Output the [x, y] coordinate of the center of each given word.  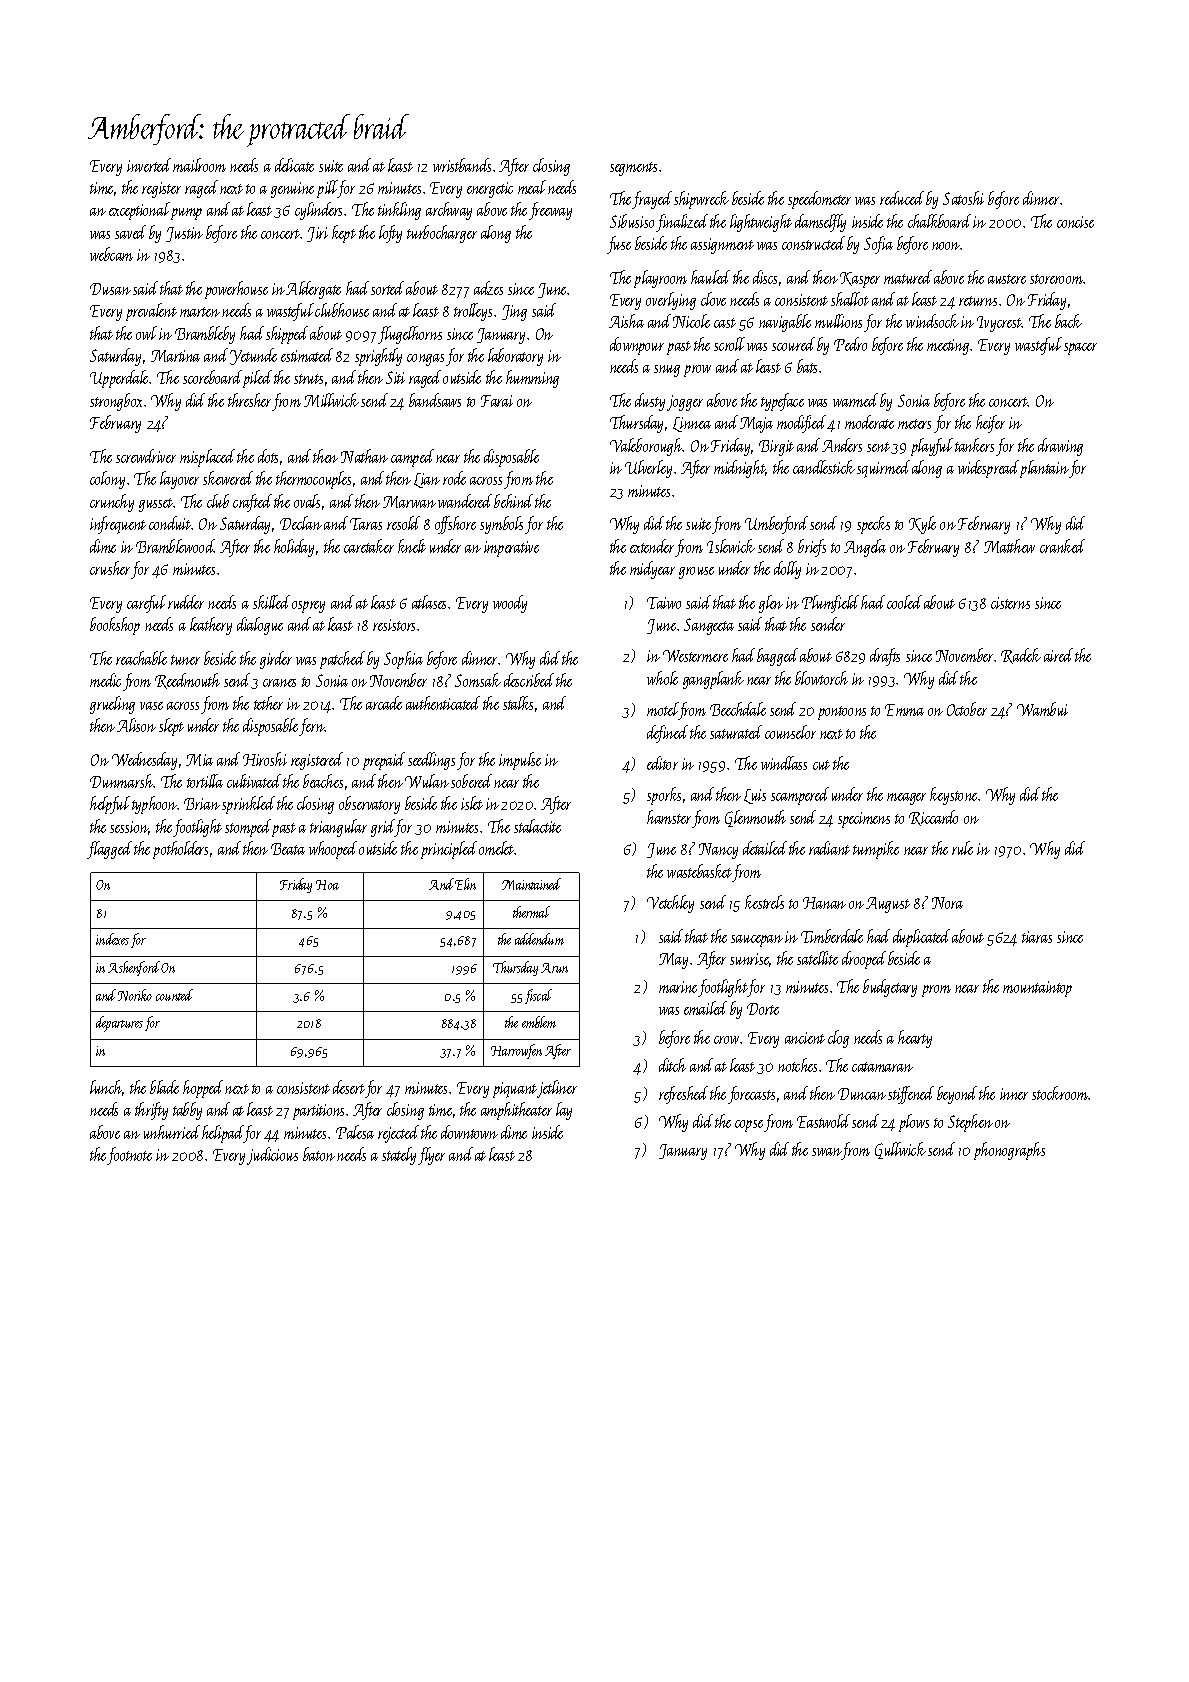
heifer [990, 424]
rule [962, 848]
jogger [685, 403]
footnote [130, 1156]
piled [257, 379]
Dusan [110, 289]
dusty [650, 402]
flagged [109, 850]
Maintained [531, 884]
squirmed [883, 469]
